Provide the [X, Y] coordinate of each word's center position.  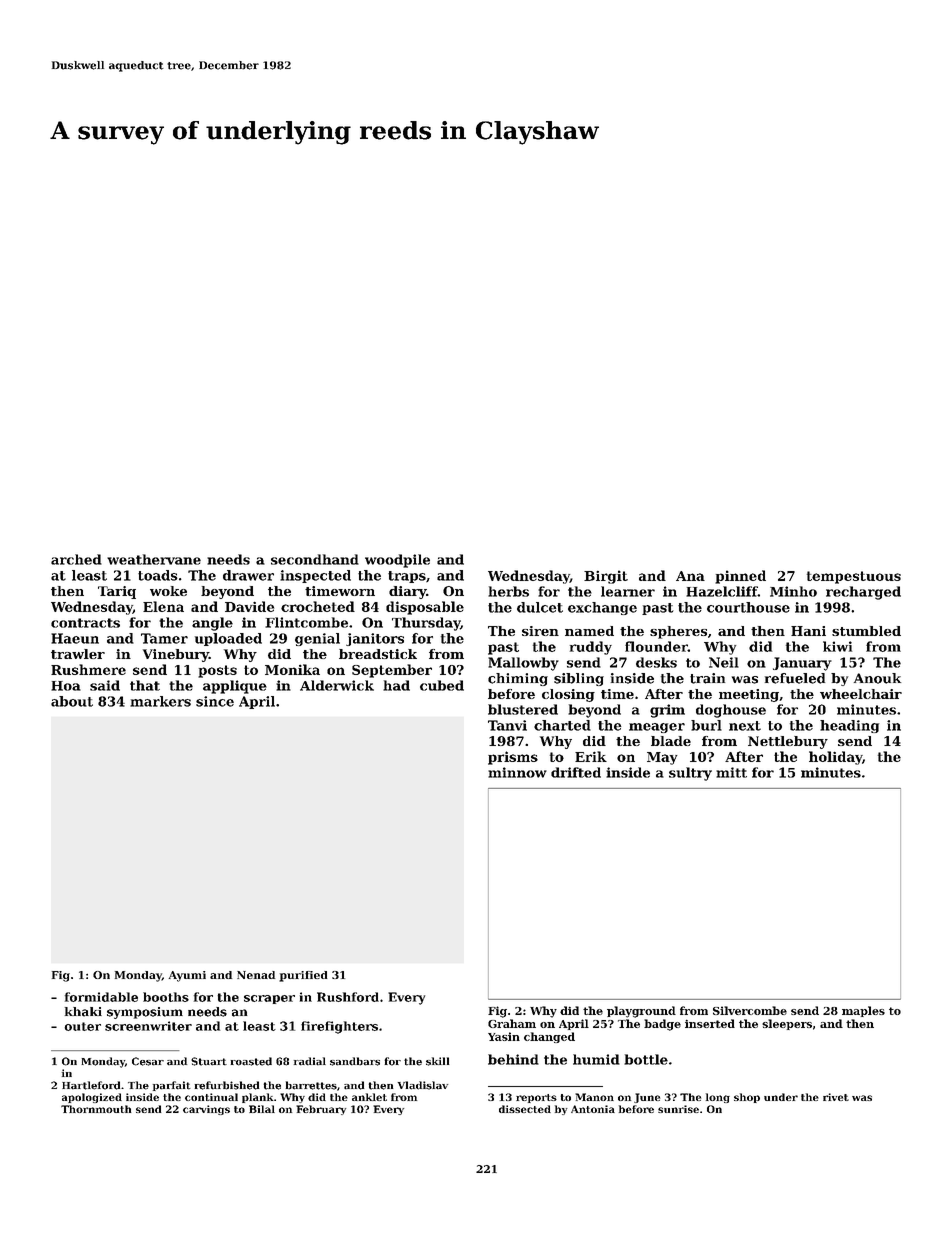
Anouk [877, 678]
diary [407, 592]
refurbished [227, 1085]
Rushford [348, 997]
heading [849, 726]
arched [76, 559]
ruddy [591, 648]
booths [166, 997]
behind [513, 1059]
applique [235, 687]
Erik [591, 756]
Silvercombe [750, 1010]
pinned [740, 577]
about [72, 701]
